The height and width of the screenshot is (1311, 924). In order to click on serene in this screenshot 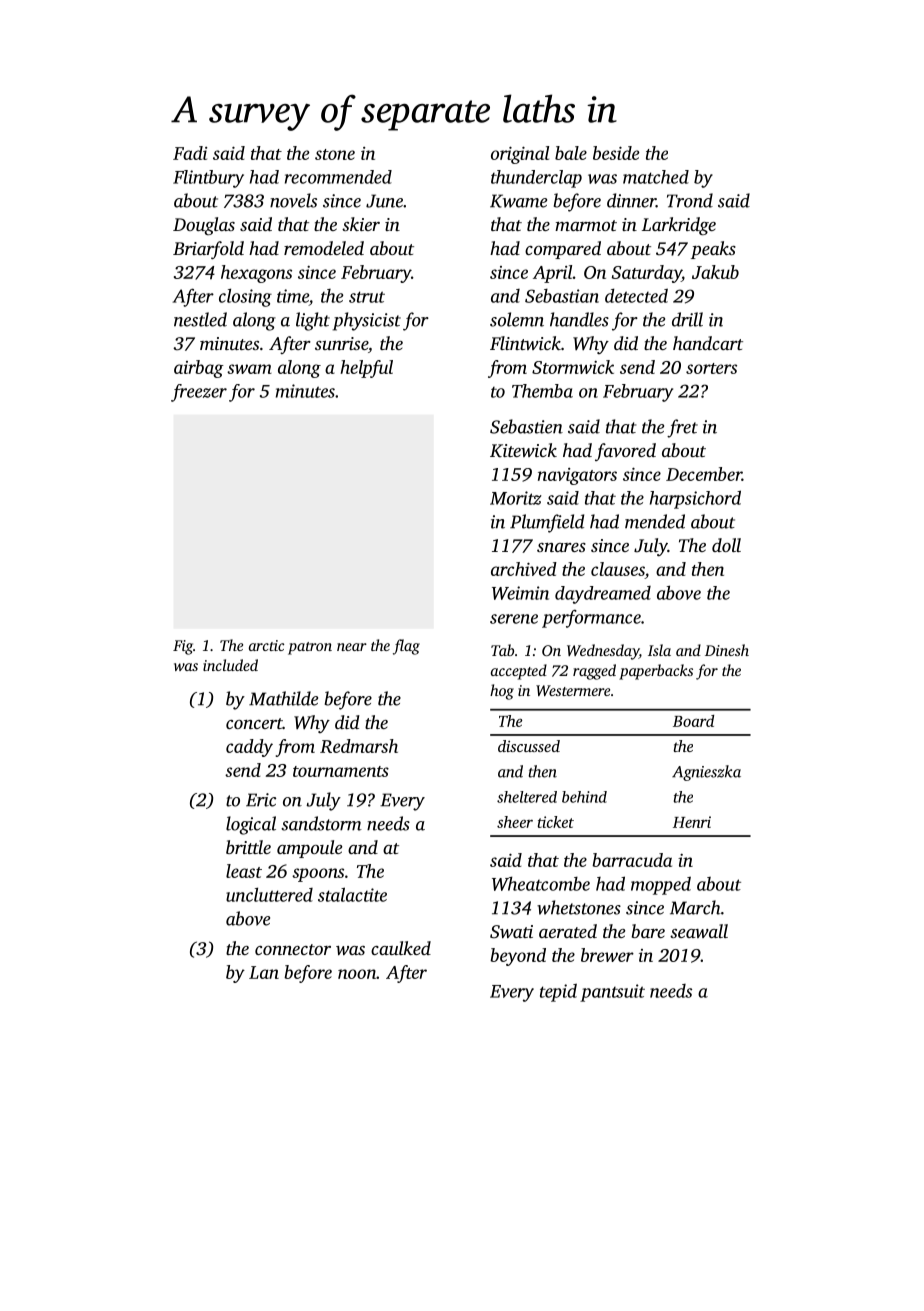, I will do `click(514, 619)`.
